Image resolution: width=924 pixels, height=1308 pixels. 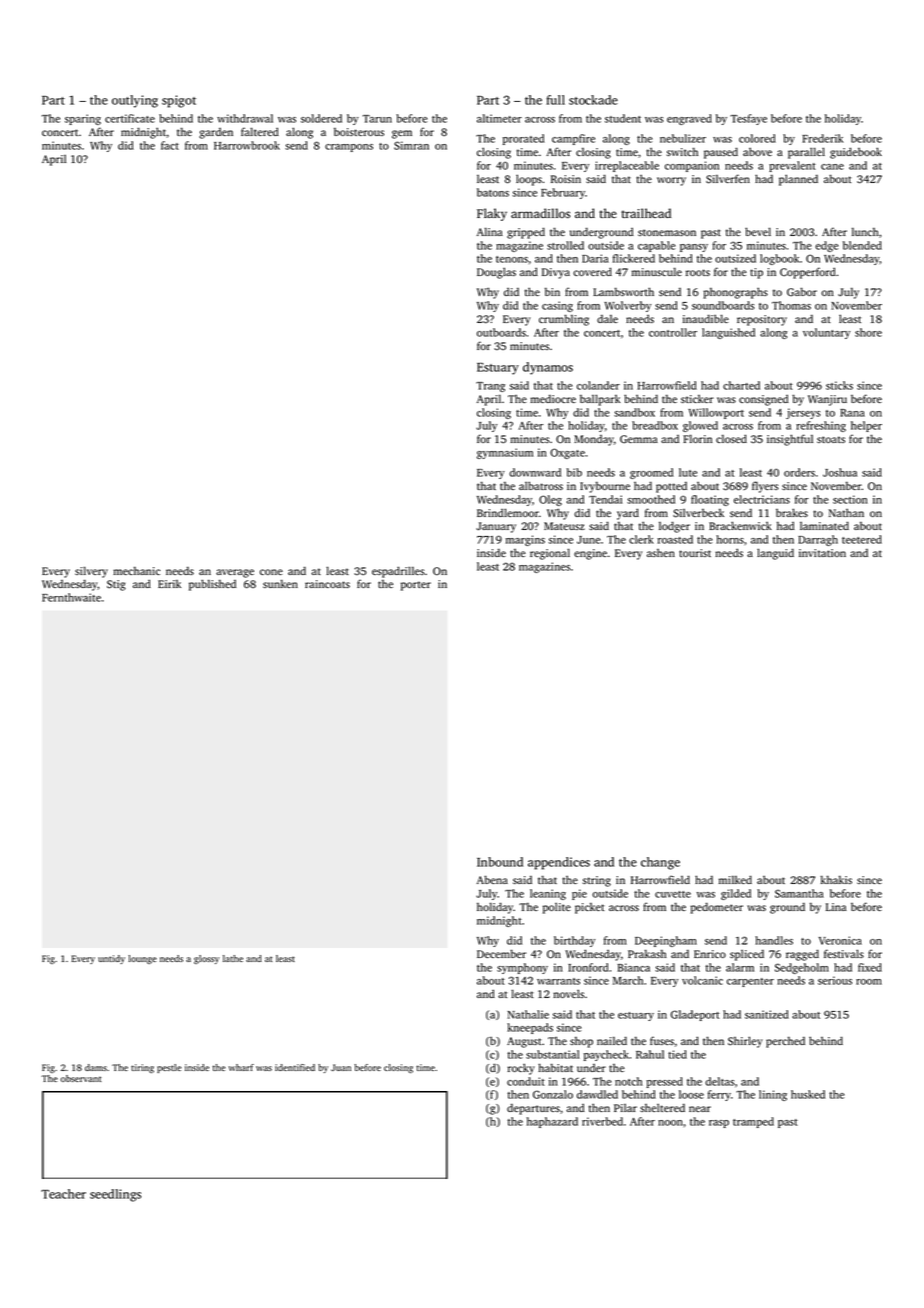 What do you see at coordinates (115, 1195) in the screenshot?
I see `seedlings` at bounding box center [115, 1195].
